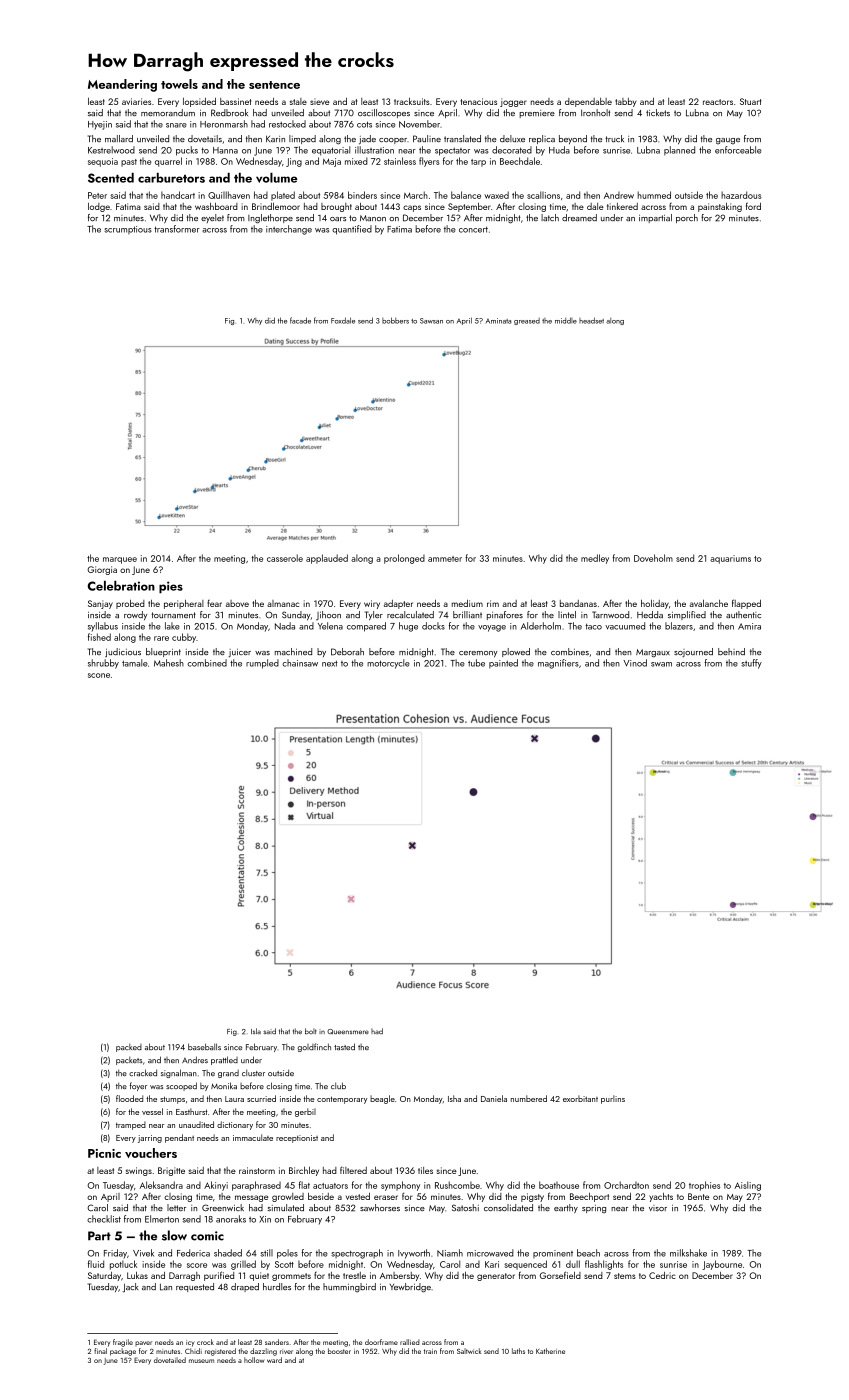 This screenshot has width=849, height=1400. What do you see at coordinates (718, 102) in the screenshot?
I see `reactors` at bounding box center [718, 102].
